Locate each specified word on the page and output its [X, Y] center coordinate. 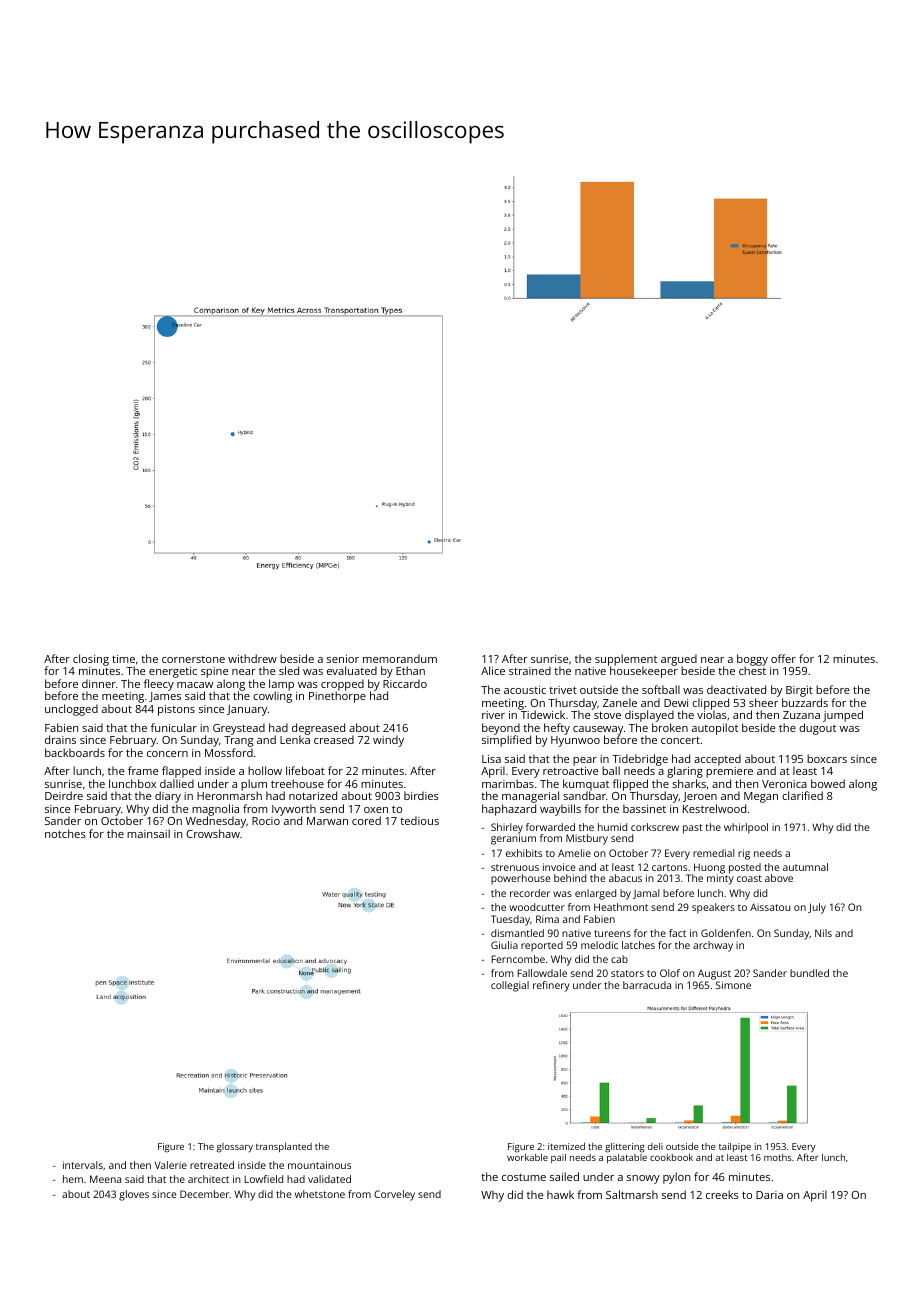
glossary [235, 1148]
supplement [626, 660]
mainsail [148, 833]
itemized [566, 1146]
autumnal [805, 867]
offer [783, 658]
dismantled [517, 933]
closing [91, 660]
